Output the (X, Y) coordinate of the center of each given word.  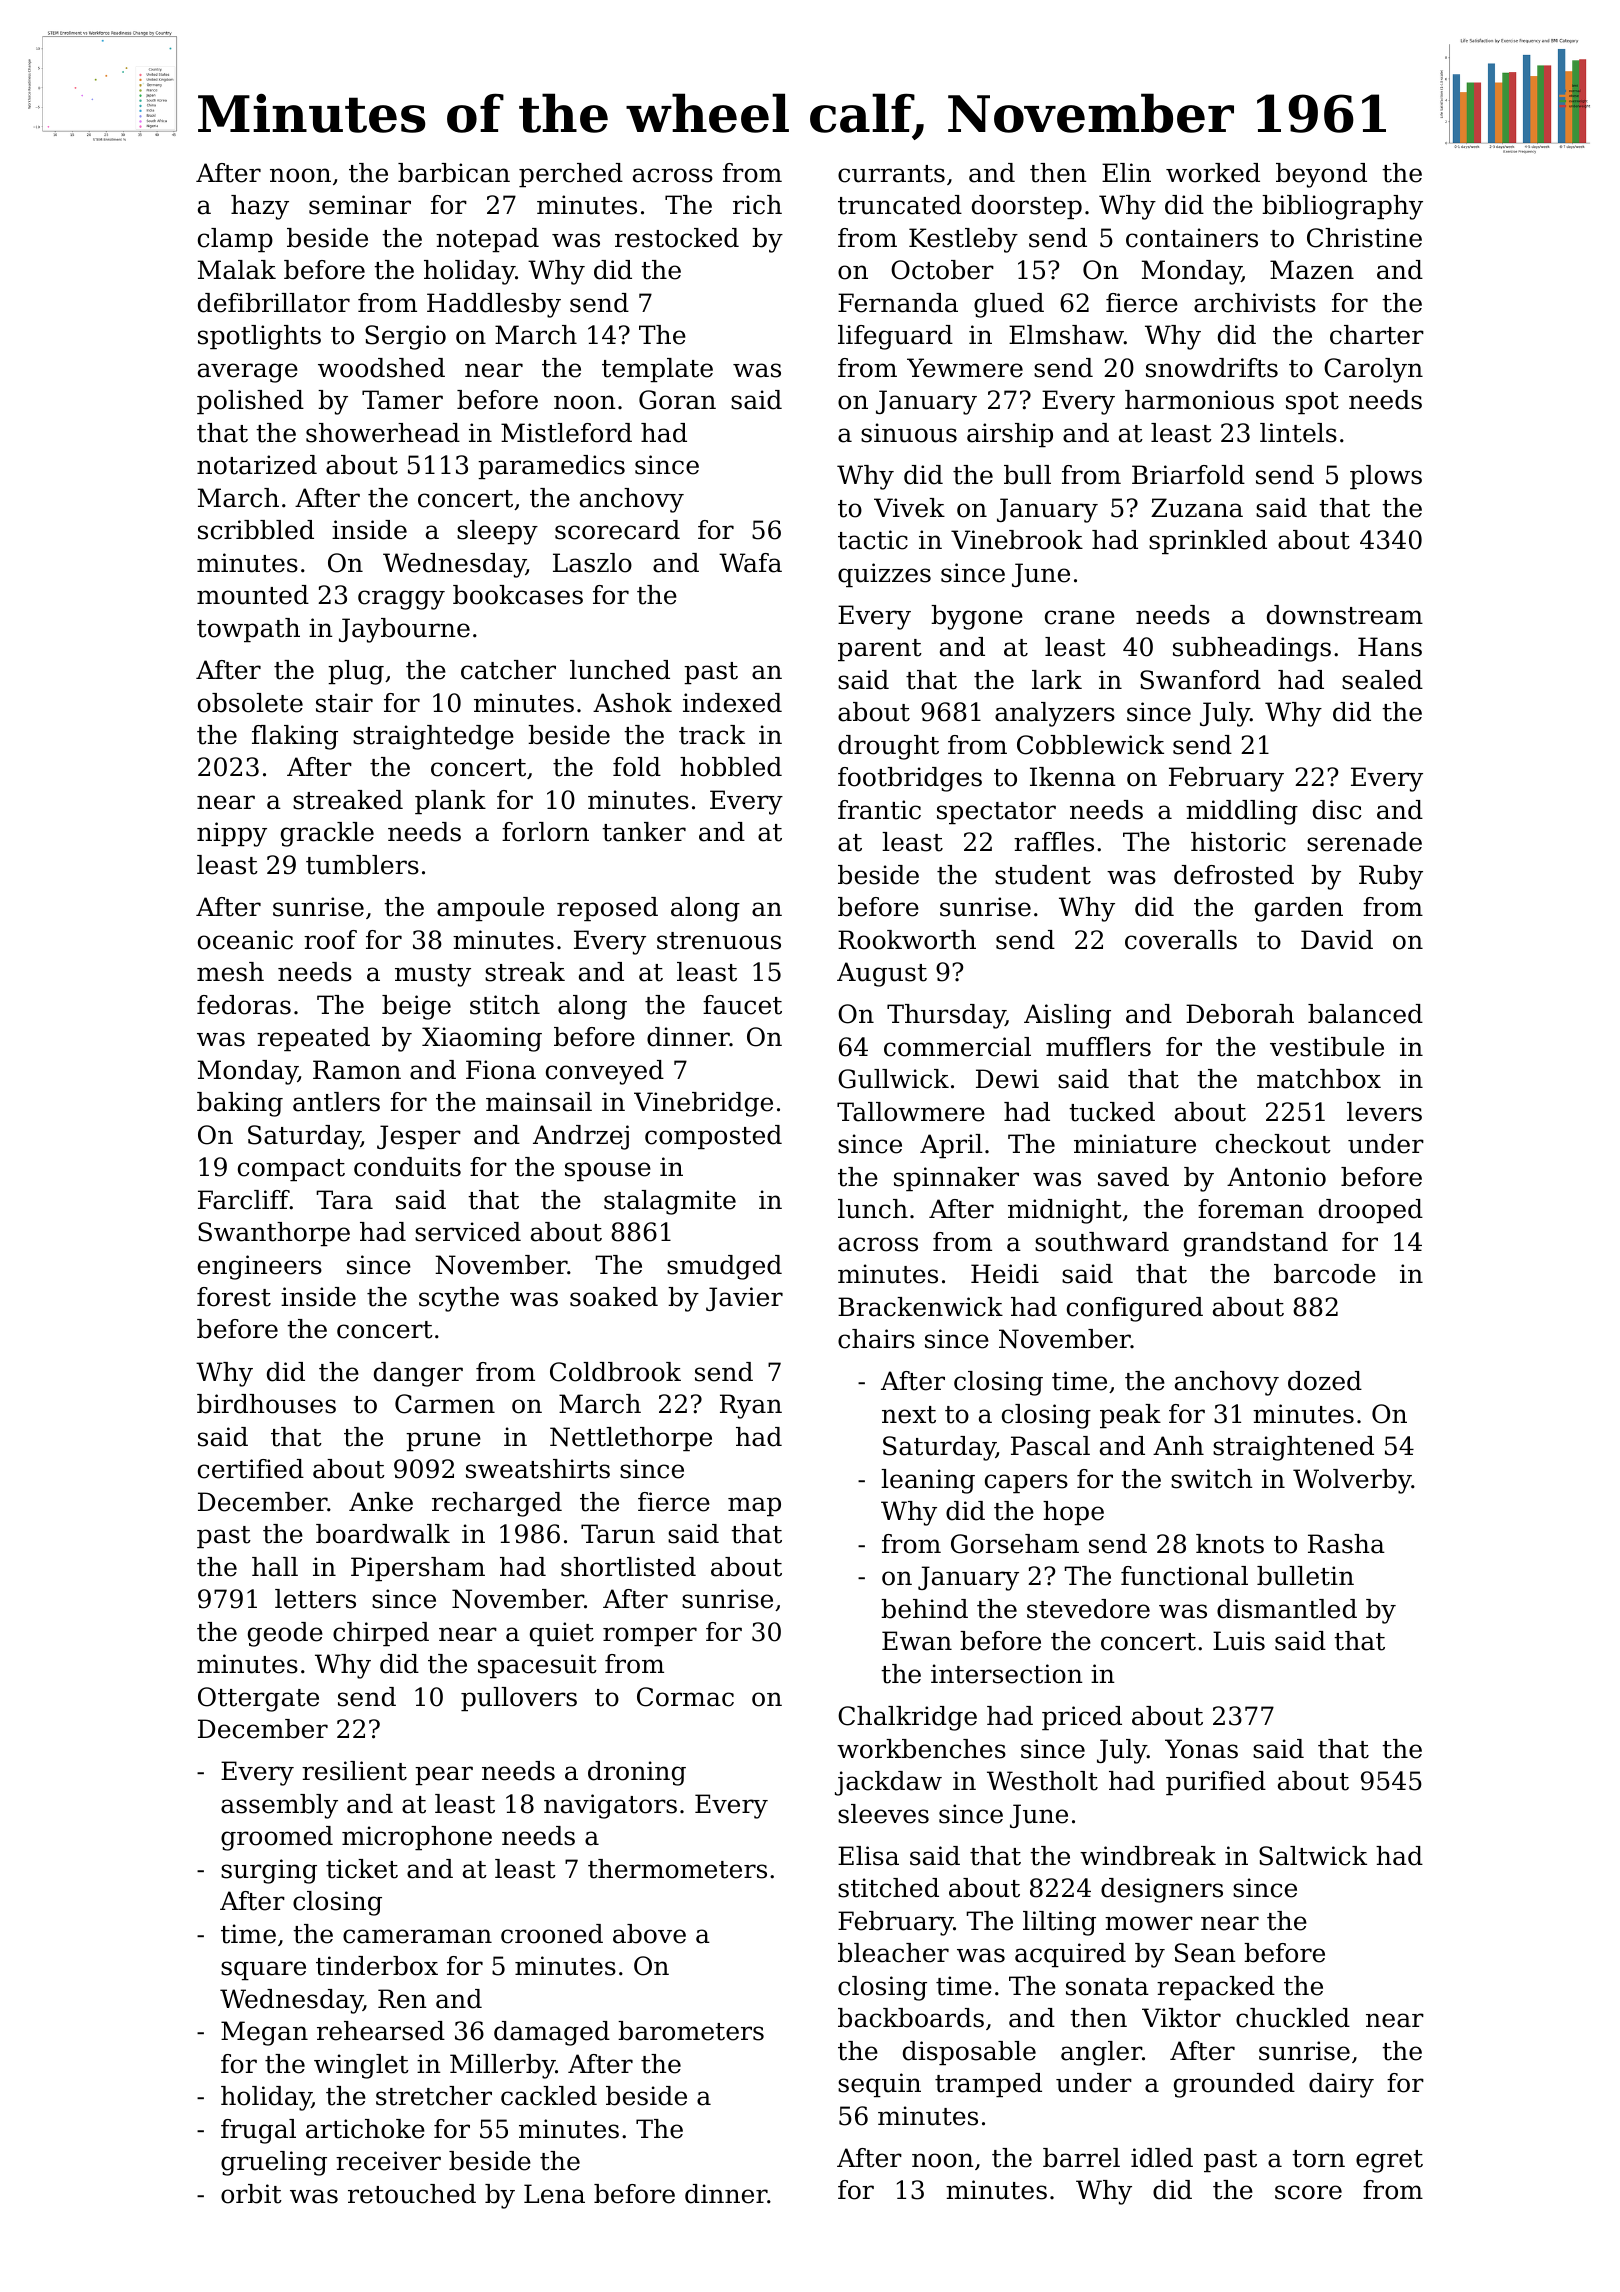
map (754, 1506)
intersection (1007, 1674)
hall (275, 1567)
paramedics (551, 467)
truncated (900, 205)
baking (240, 1104)
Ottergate (258, 1699)
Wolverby (1352, 1481)
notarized (257, 465)
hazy (260, 207)
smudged (724, 1267)
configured (1135, 1309)
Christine (1364, 238)
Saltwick (1313, 1856)
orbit (251, 2194)
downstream (1345, 615)
